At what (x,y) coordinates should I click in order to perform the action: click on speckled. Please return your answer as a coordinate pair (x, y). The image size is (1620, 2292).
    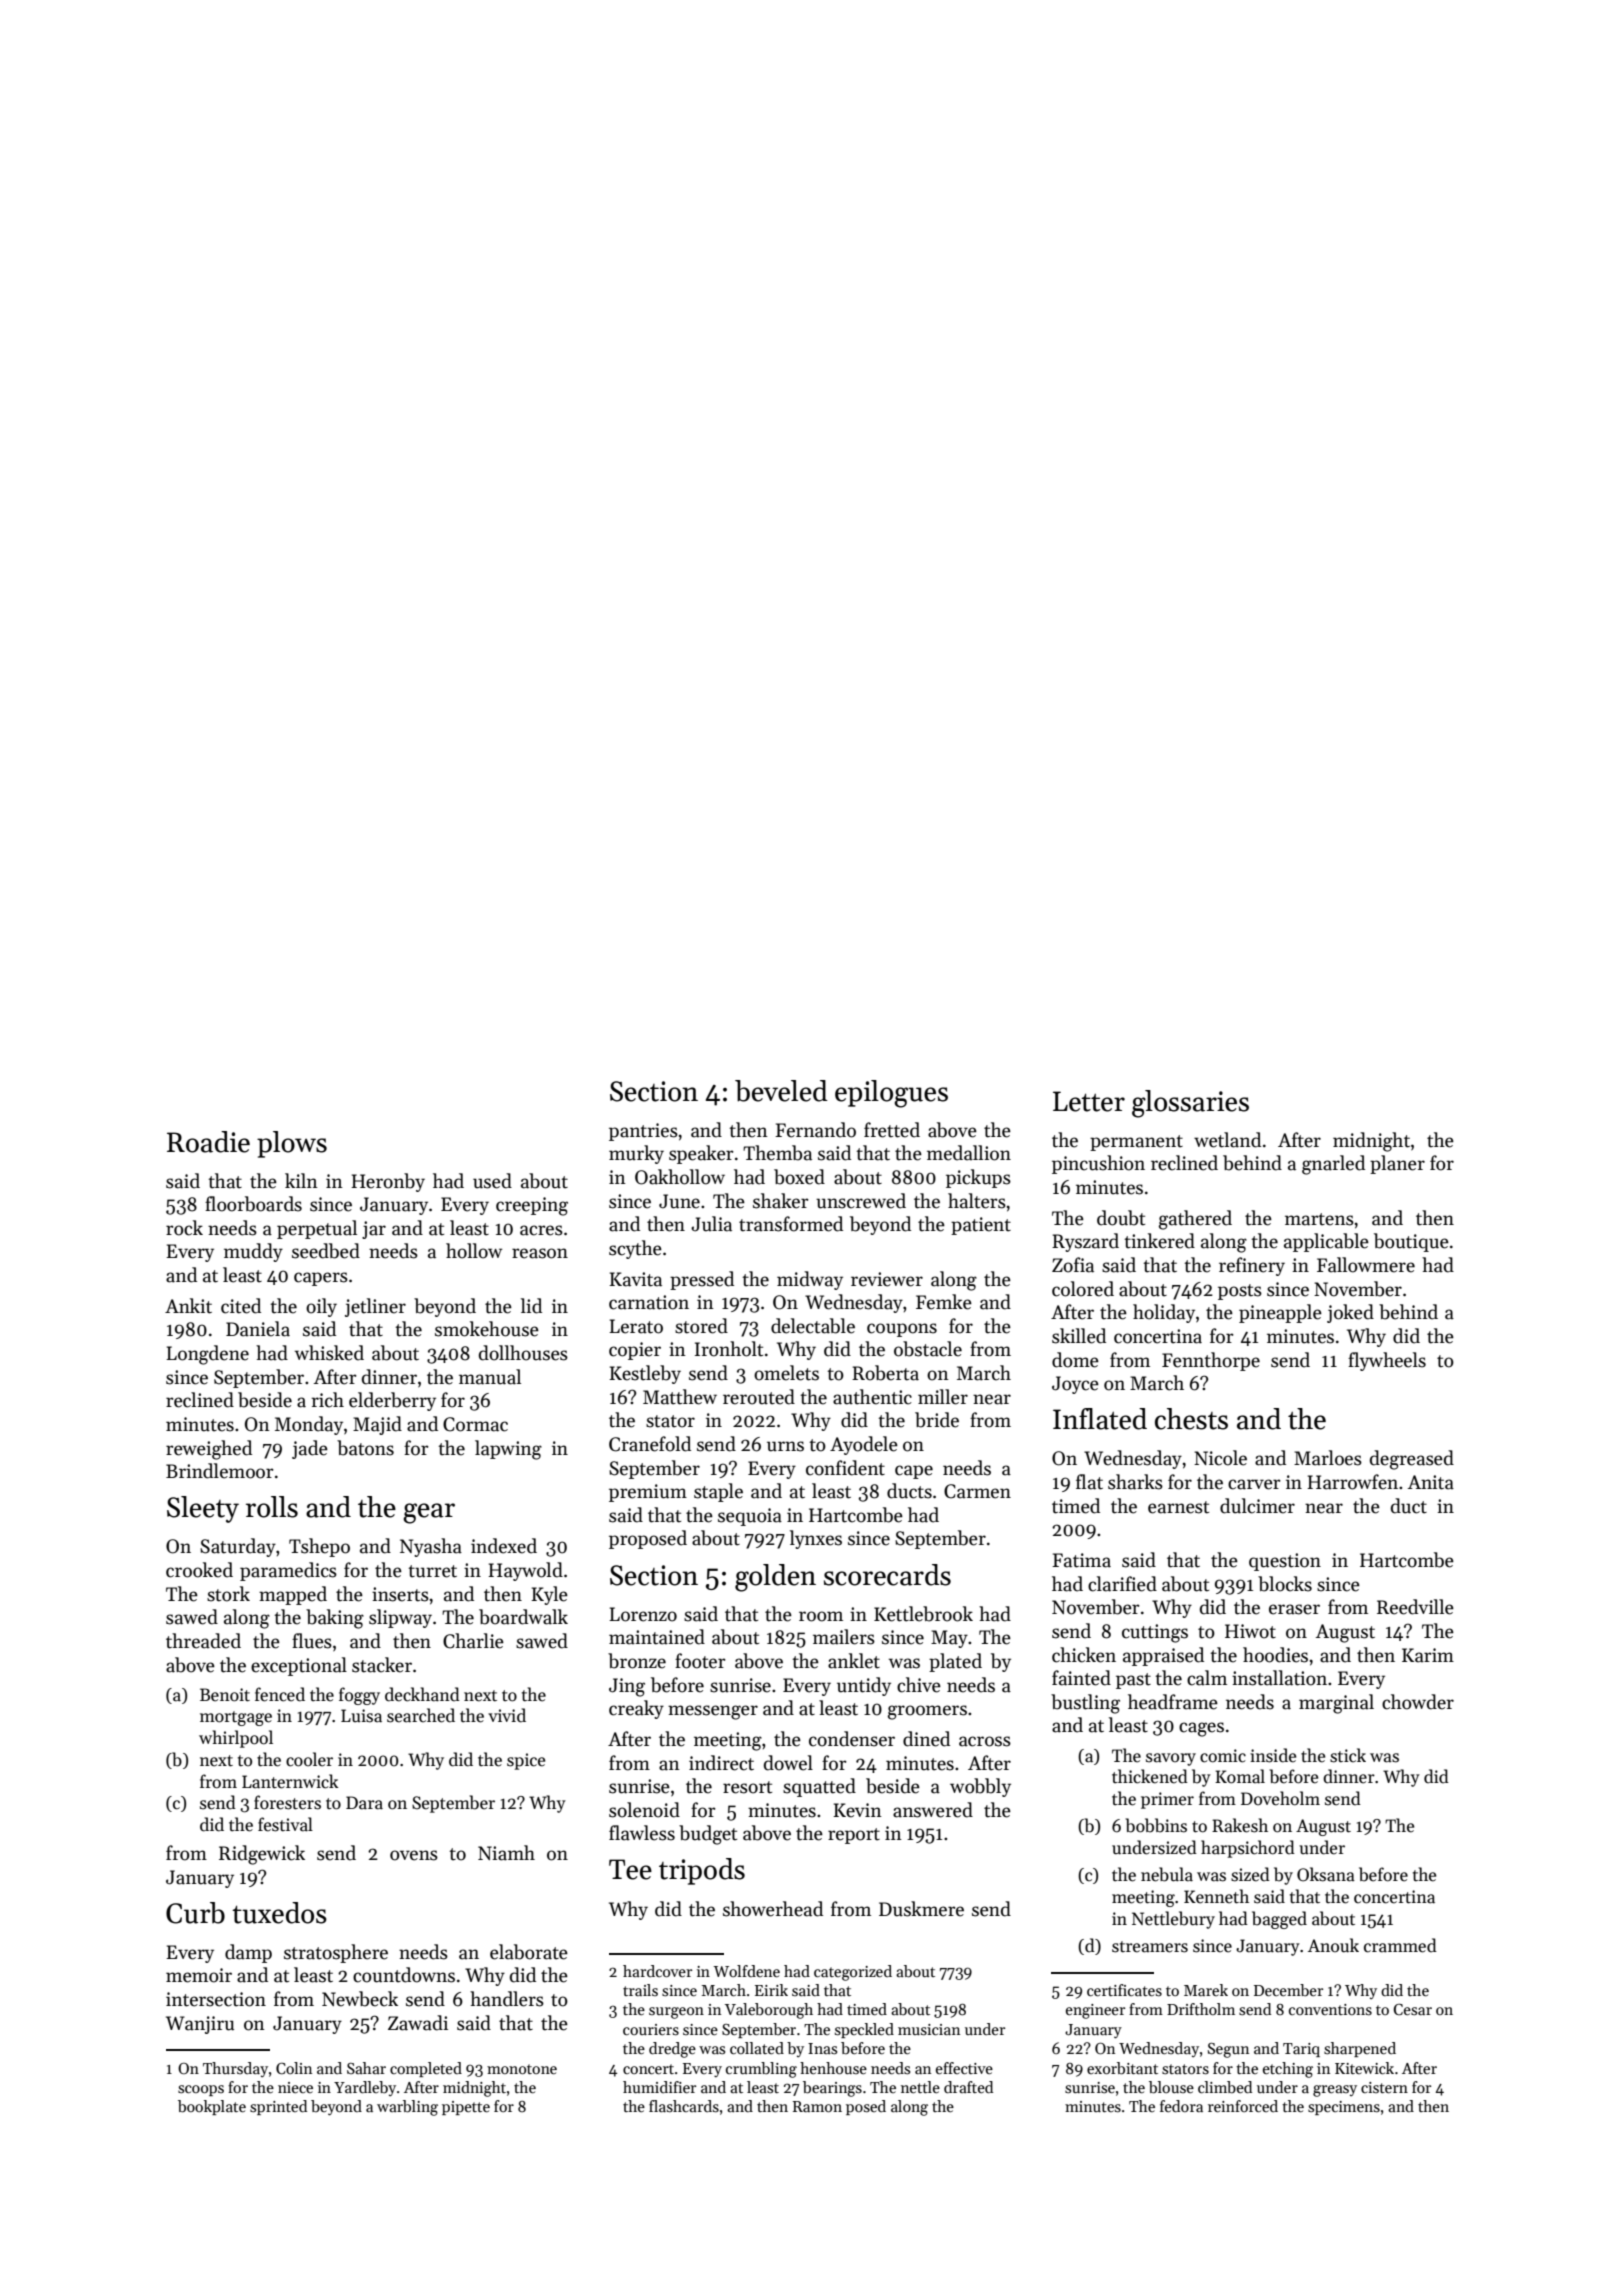
    Looking at the image, I should click on (864, 2030).
